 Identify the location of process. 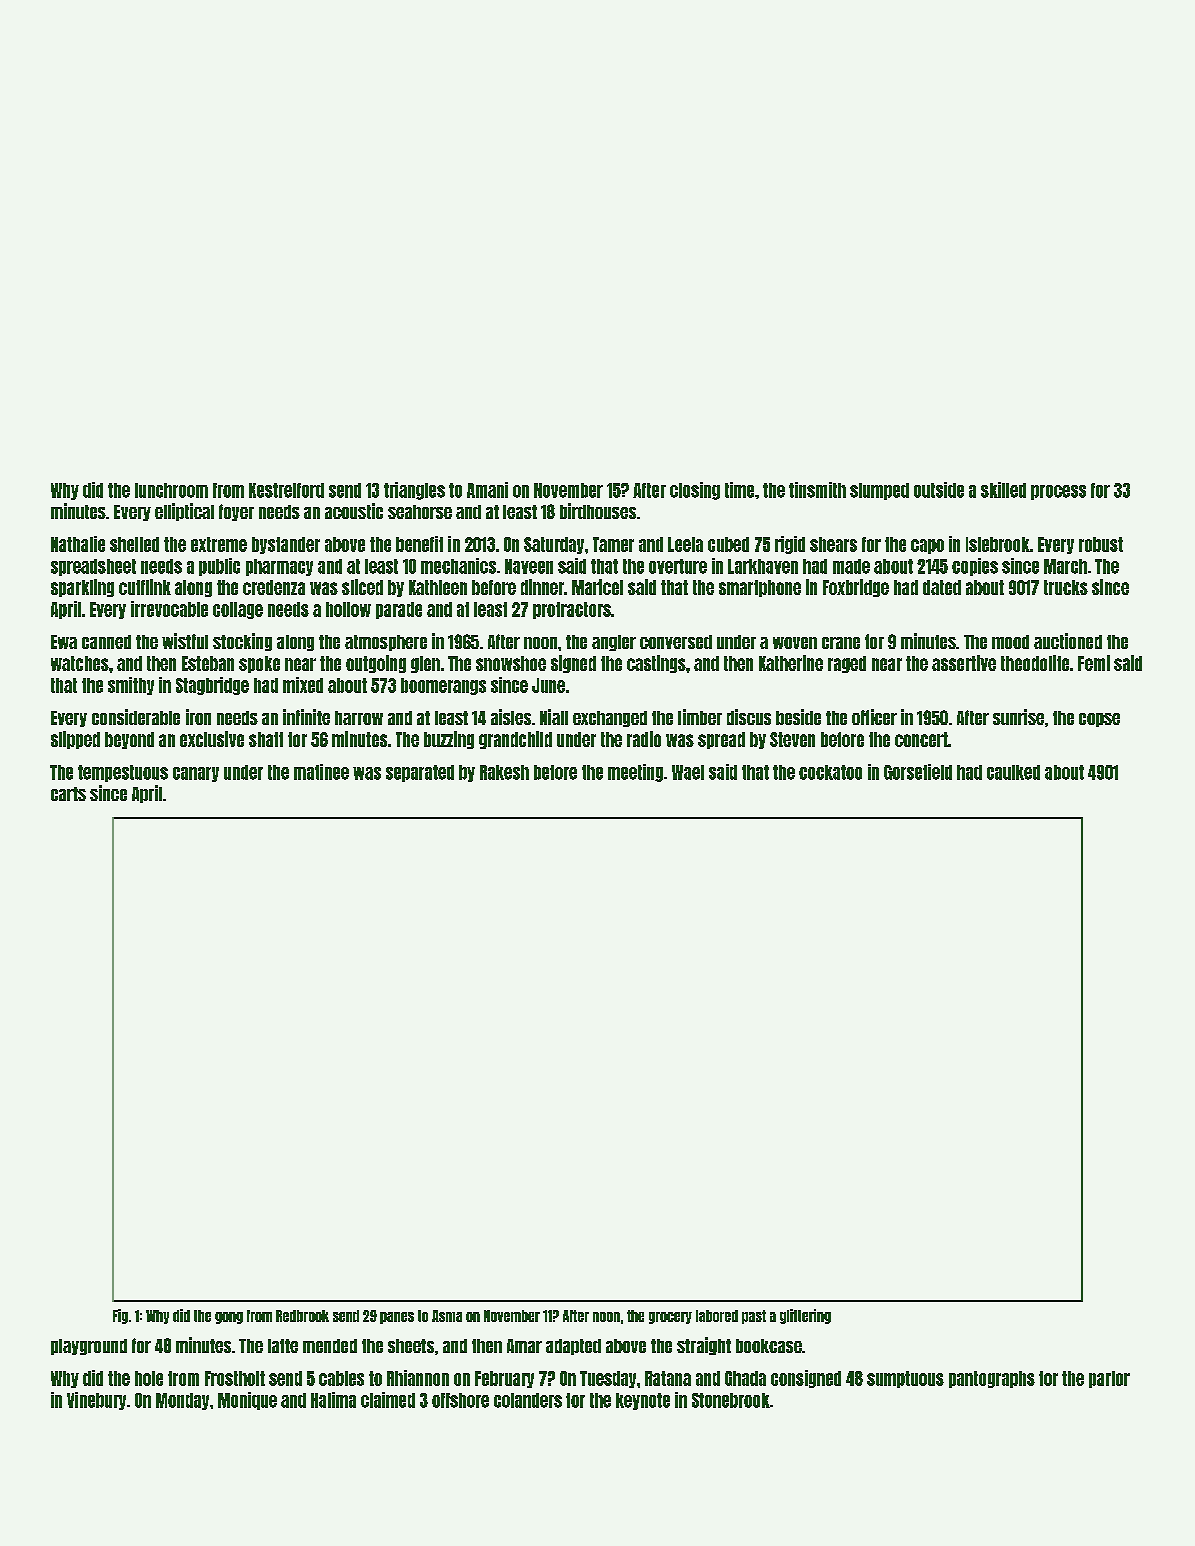
(1058, 492).
